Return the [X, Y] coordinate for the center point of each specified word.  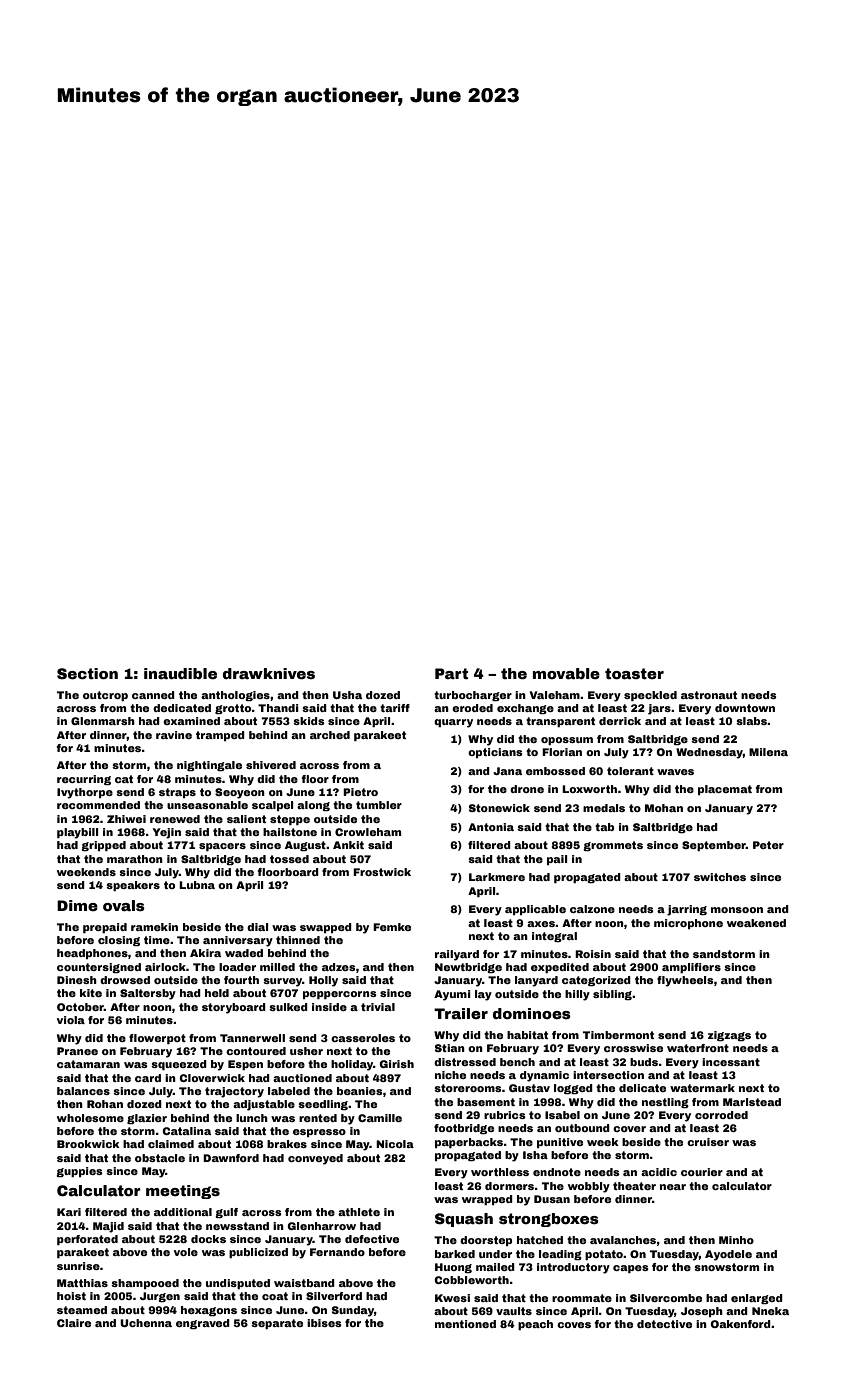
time [157, 940]
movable [566, 673]
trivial [378, 1007]
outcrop [105, 696]
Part [451, 673]
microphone [688, 924]
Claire [74, 1323]
